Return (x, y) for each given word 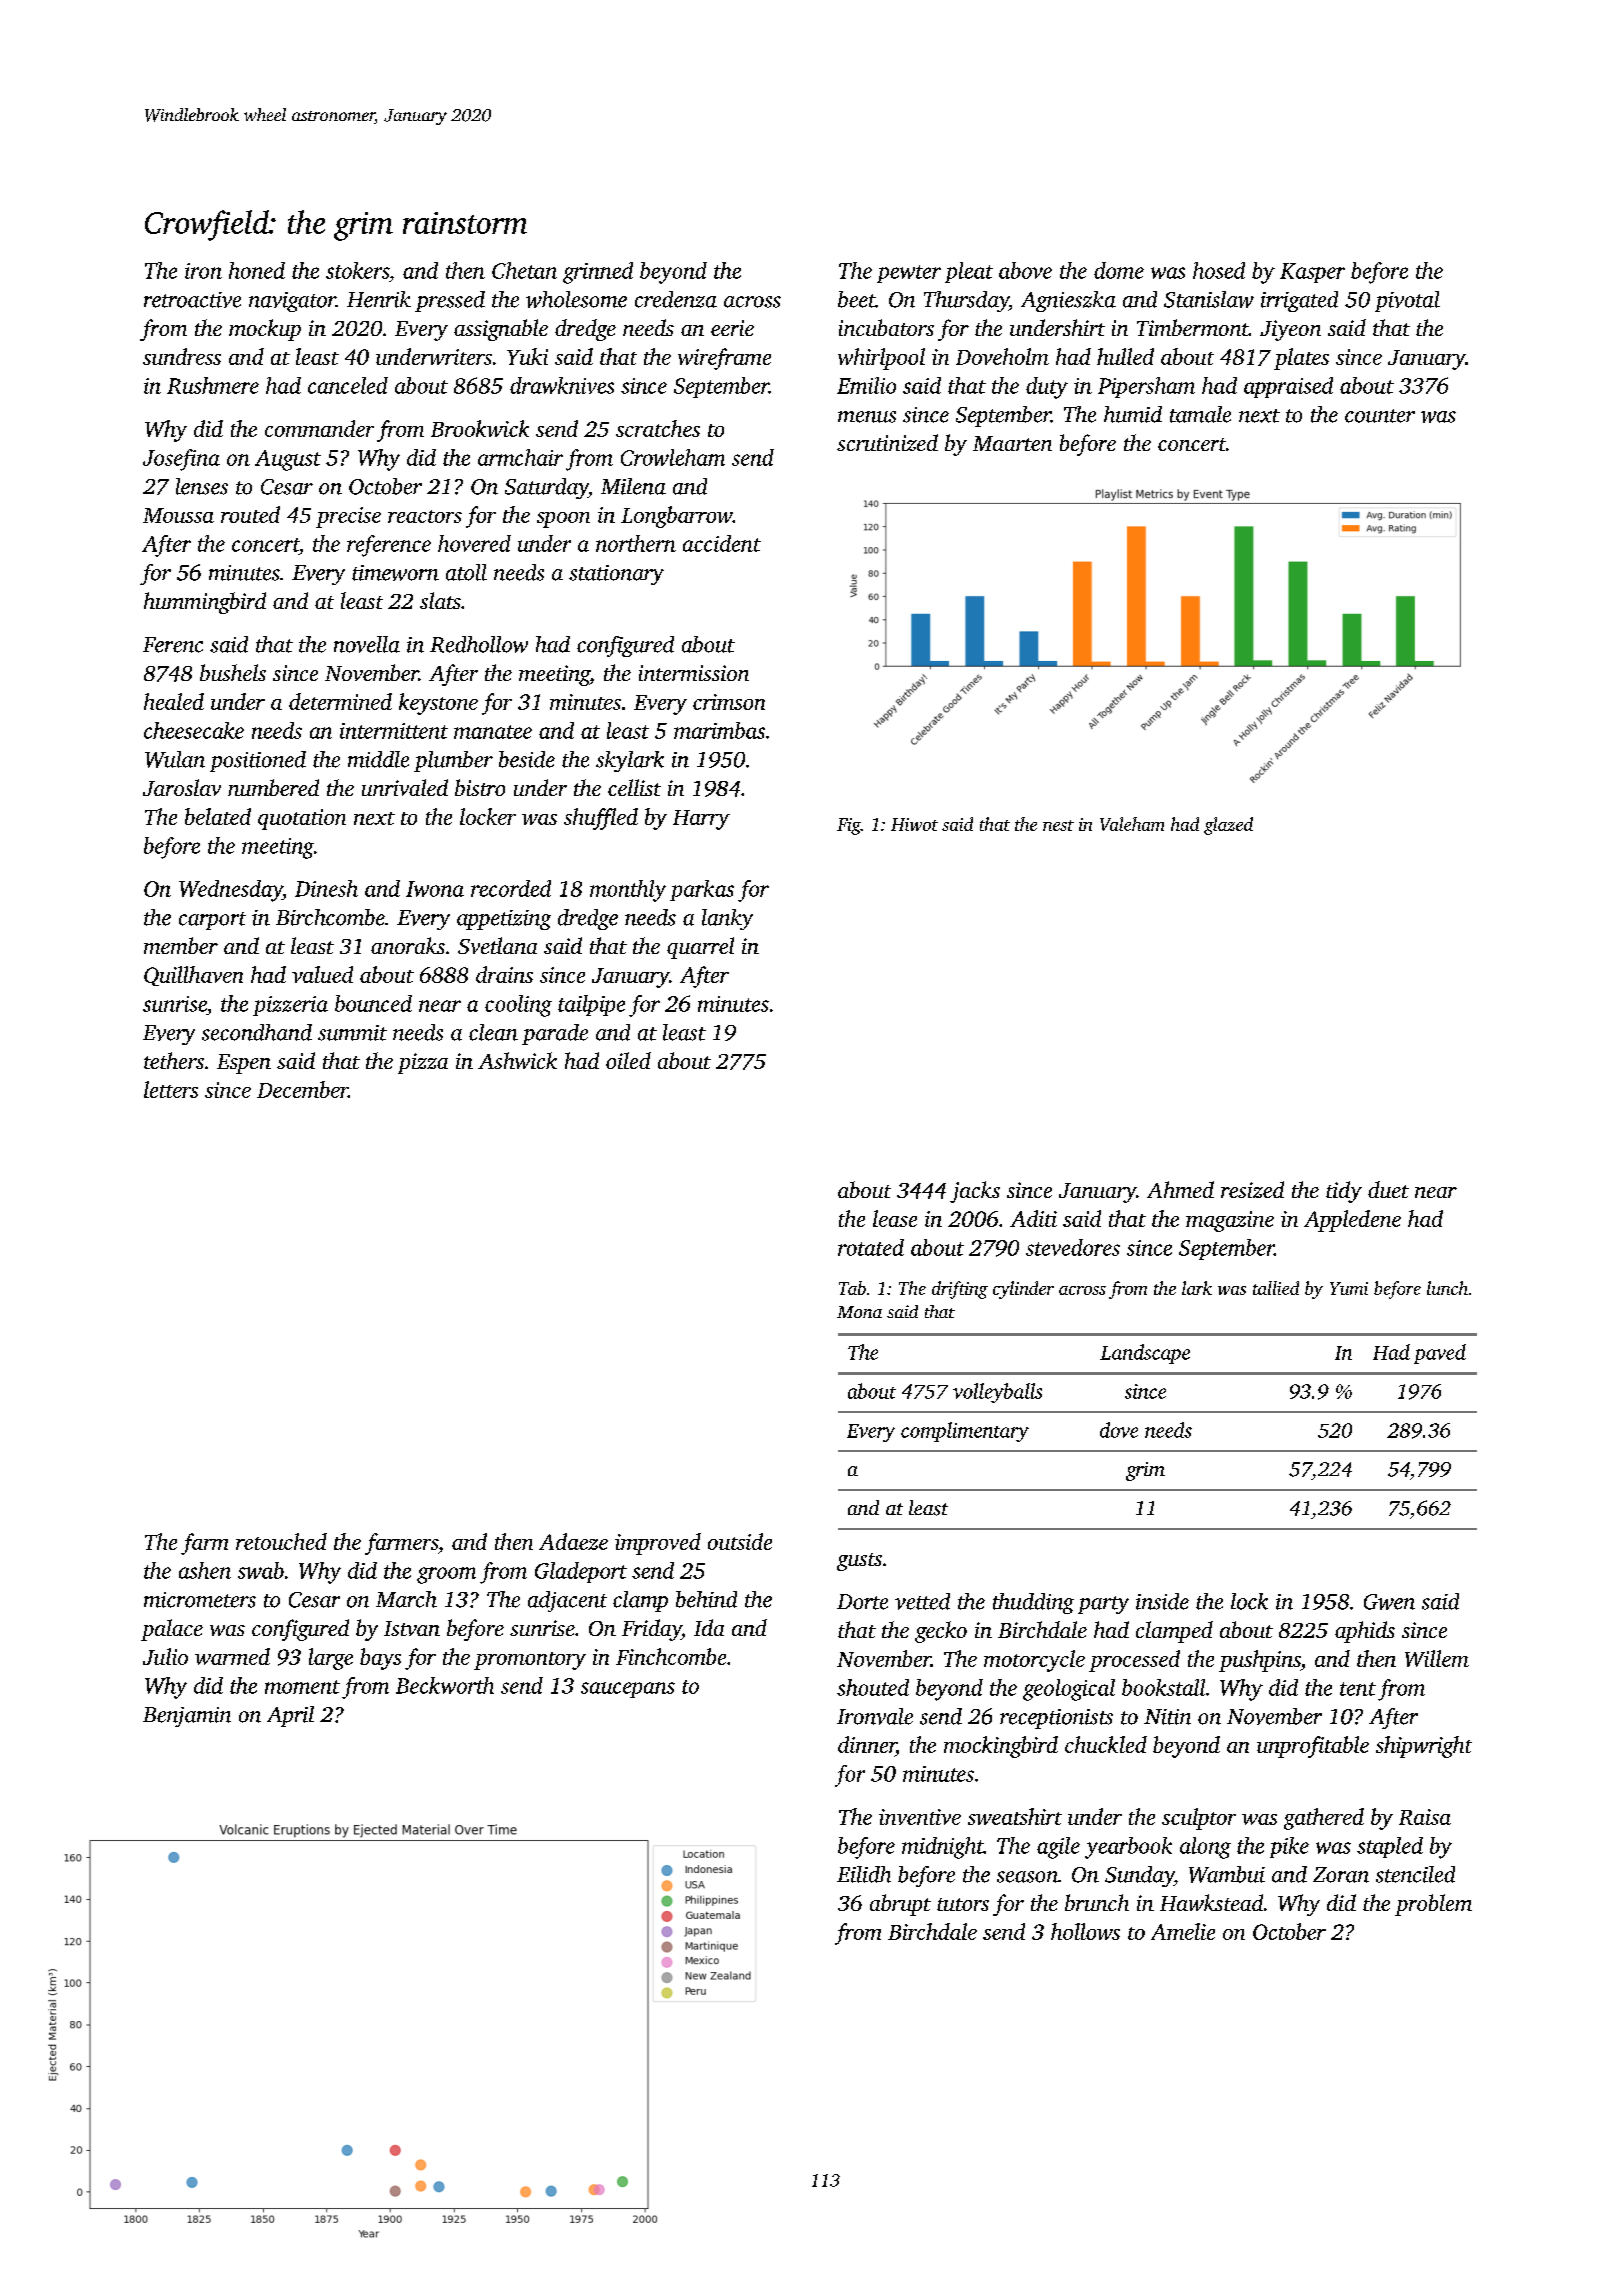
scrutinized (887, 442)
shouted (873, 1687)
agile (1058, 1848)
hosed (1219, 270)
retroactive (192, 300)
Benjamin (187, 1717)
